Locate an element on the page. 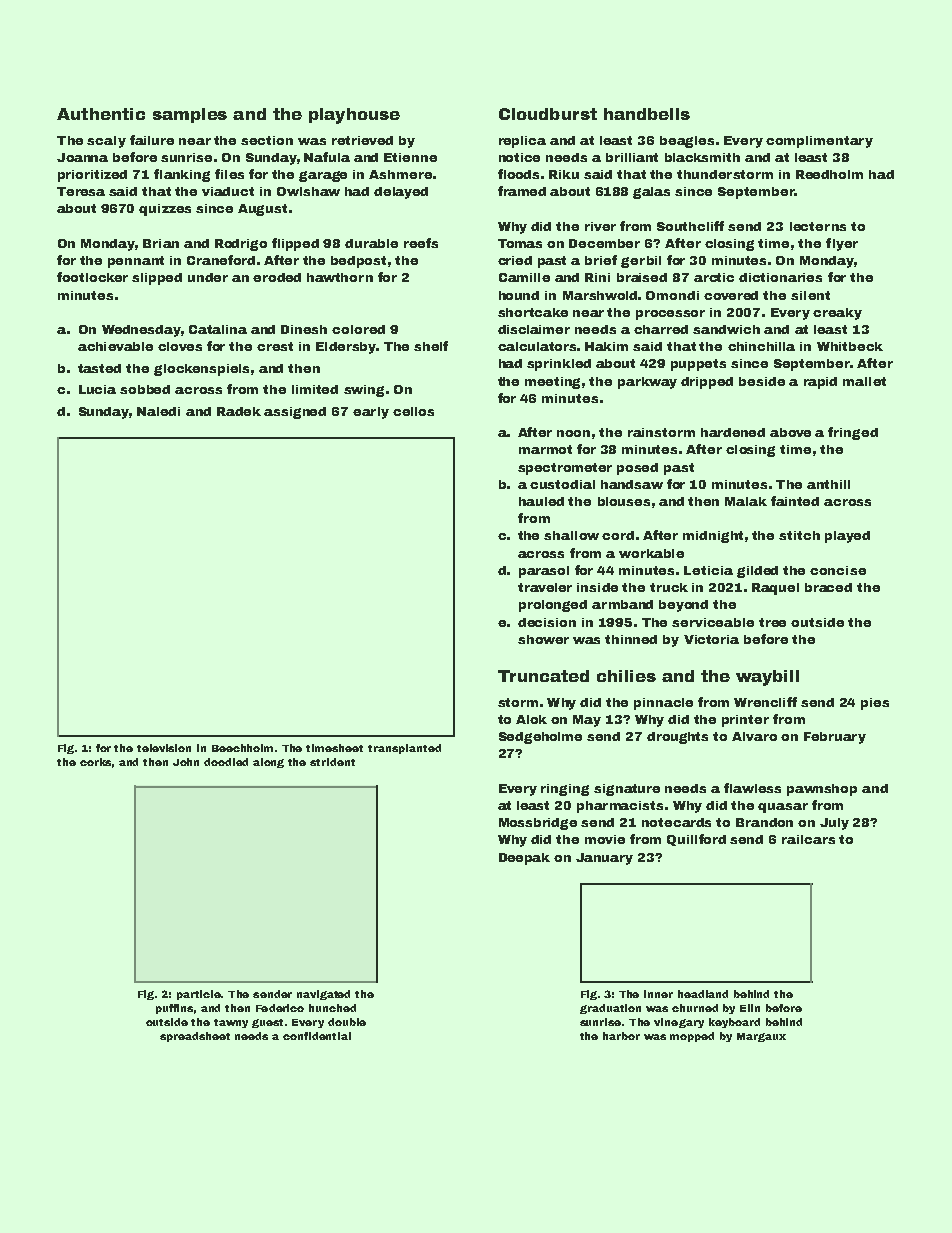  Radek is located at coordinates (239, 411).
